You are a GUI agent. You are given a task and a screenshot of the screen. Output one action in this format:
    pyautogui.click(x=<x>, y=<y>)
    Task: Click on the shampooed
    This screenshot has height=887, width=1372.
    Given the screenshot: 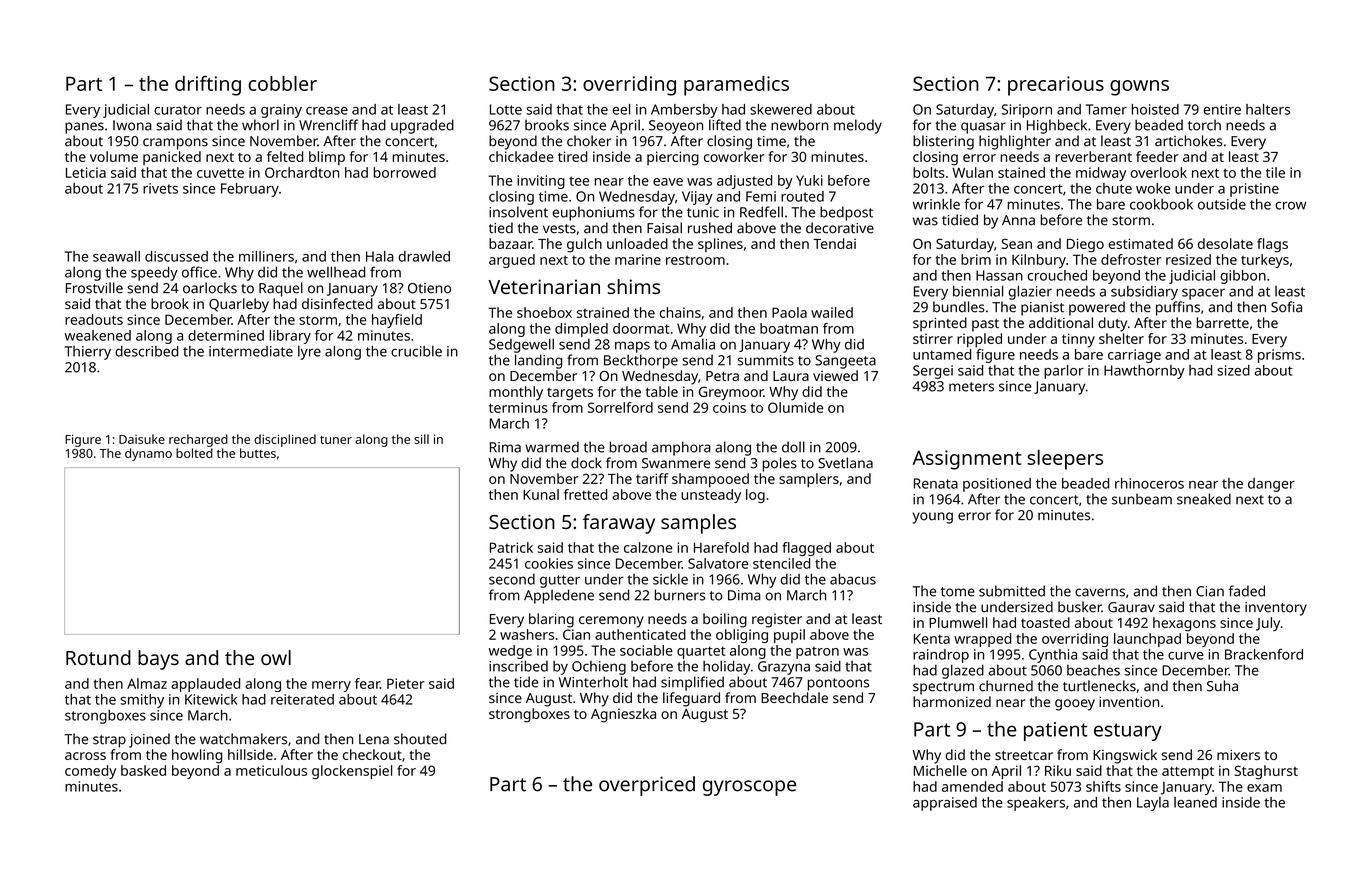 What is the action you would take?
    pyautogui.click(x=710, y=480)
